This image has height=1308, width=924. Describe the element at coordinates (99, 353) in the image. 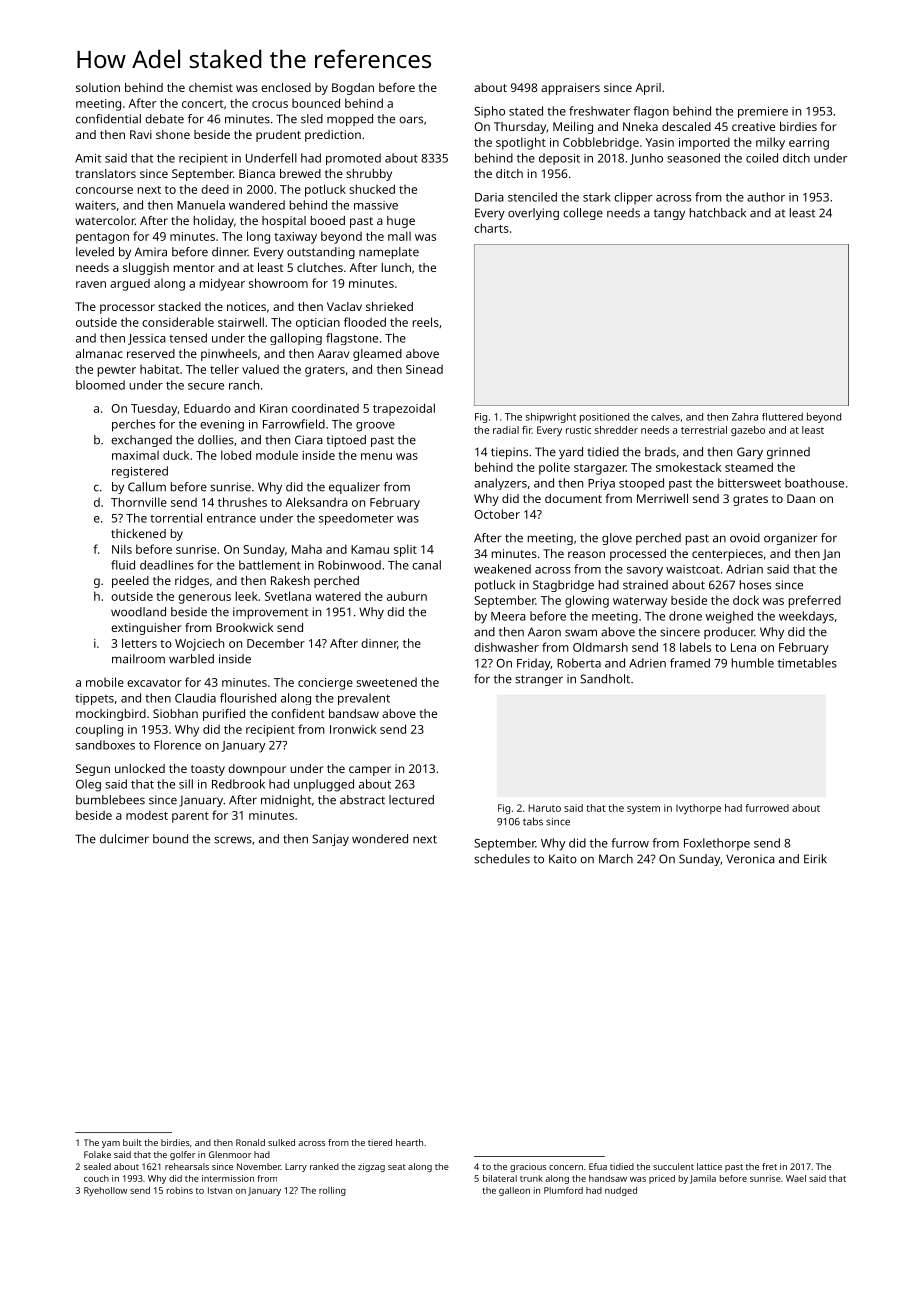

I see `almanac` at that location.
